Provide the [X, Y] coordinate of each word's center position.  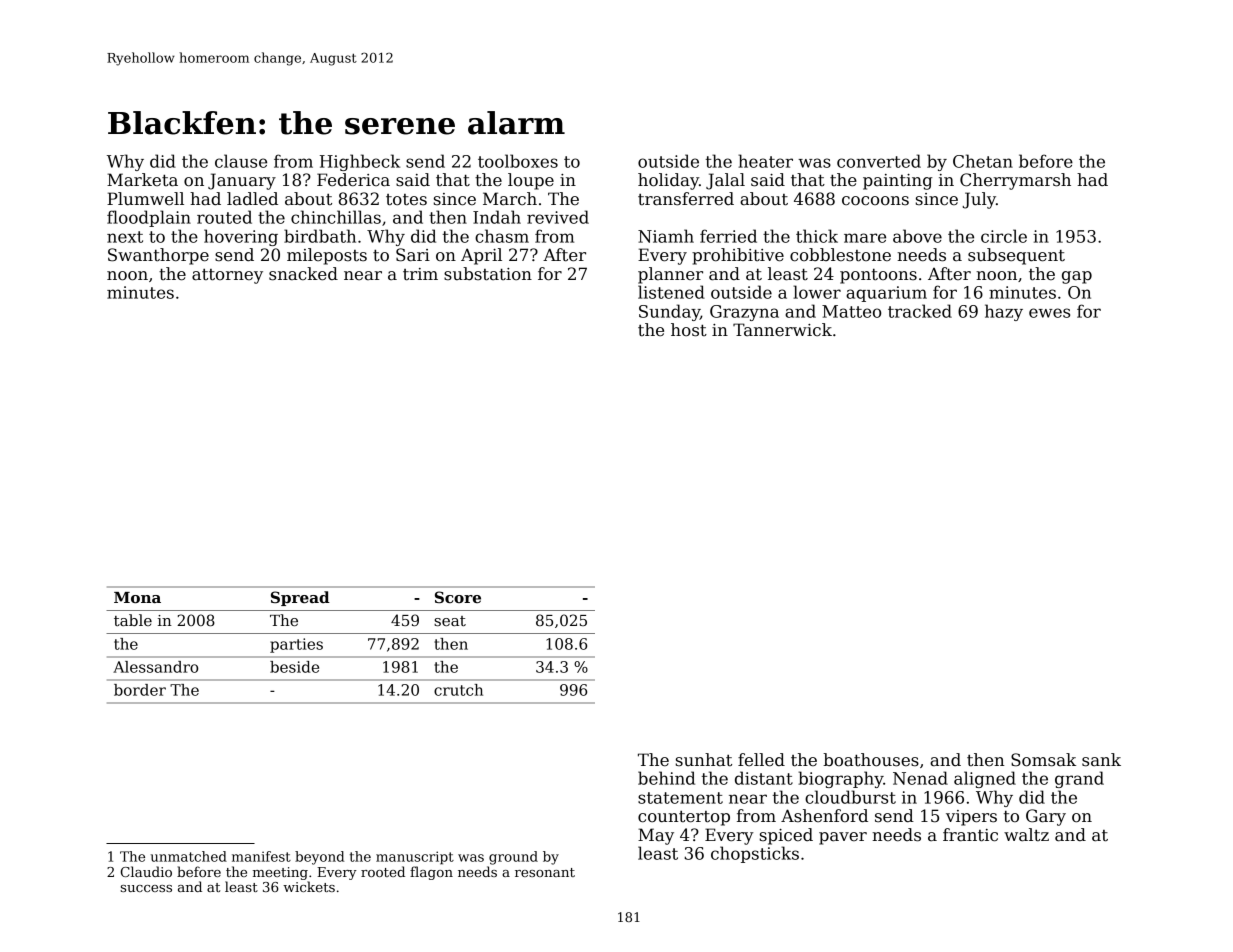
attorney [227, 276]
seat [450, 621]
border [140, 690]
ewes [1049, 313]
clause [241, 161]
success [146, 888]
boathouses [871, 760]
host [689, 330]
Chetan [983, 161]
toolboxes [518, 161]
